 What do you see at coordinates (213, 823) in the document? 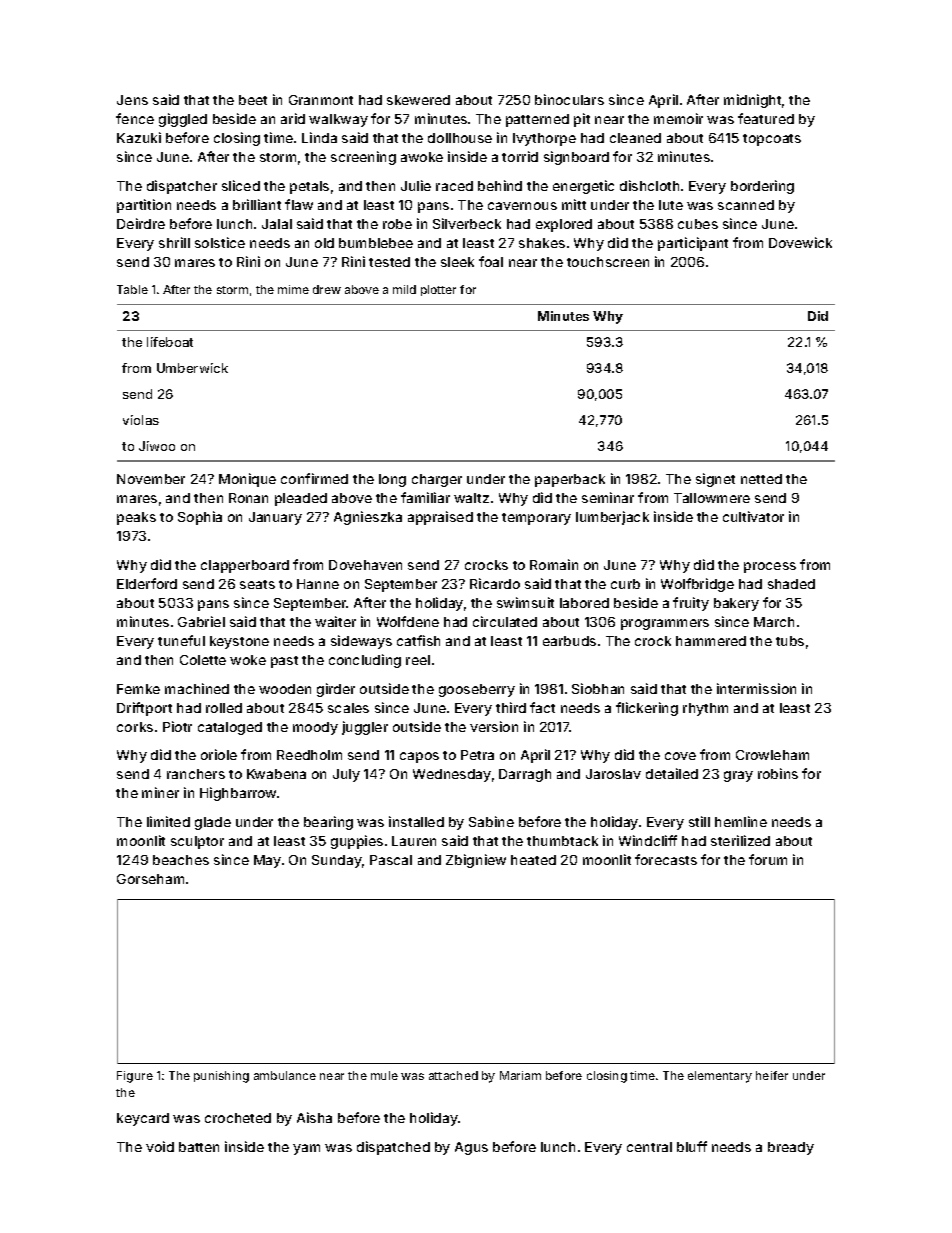
I see `glade` at bounding box center [213, 823].
